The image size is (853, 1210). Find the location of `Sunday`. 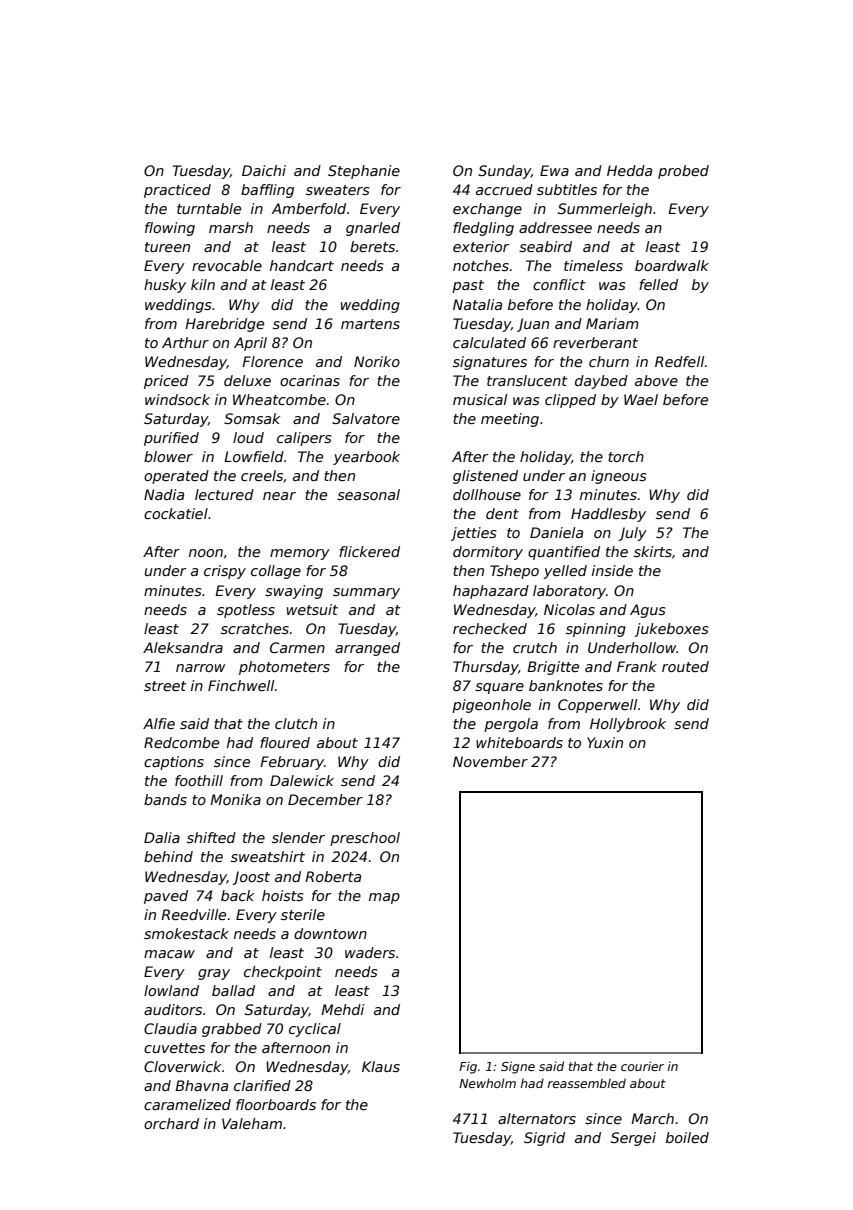

Sunday is located at coordinates (504, 172).
